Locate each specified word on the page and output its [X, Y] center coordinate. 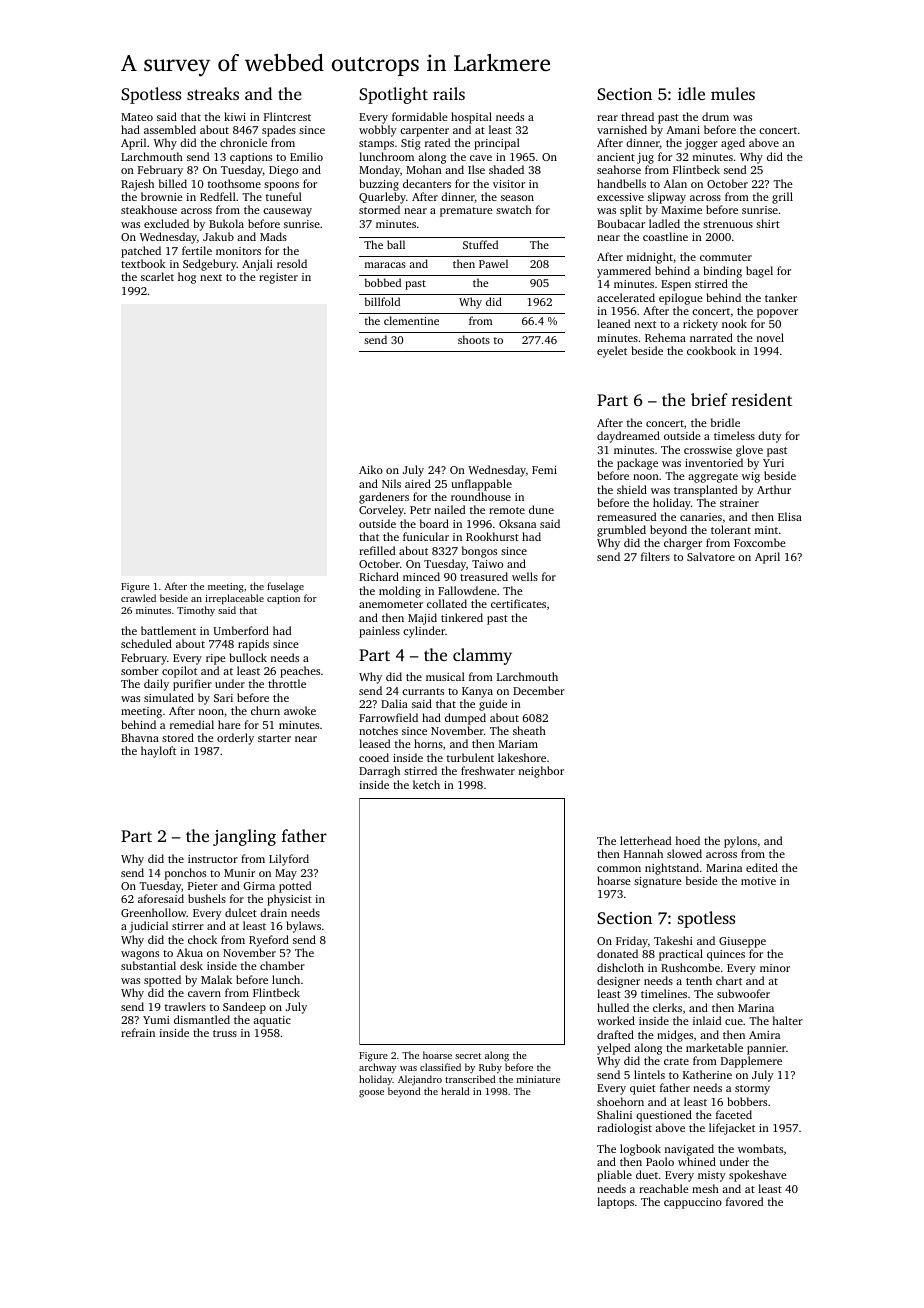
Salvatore [711, 556]
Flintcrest [287, 116]
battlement [168, 630]
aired [418, 483]
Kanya [477, 692]
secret [468, 1056]
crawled [138, 598]
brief [709, 399]
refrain [138, 1032]
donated [617, 953]
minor [775, 968]
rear [607, 118]
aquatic [272, 1021]
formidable [420, 116]
